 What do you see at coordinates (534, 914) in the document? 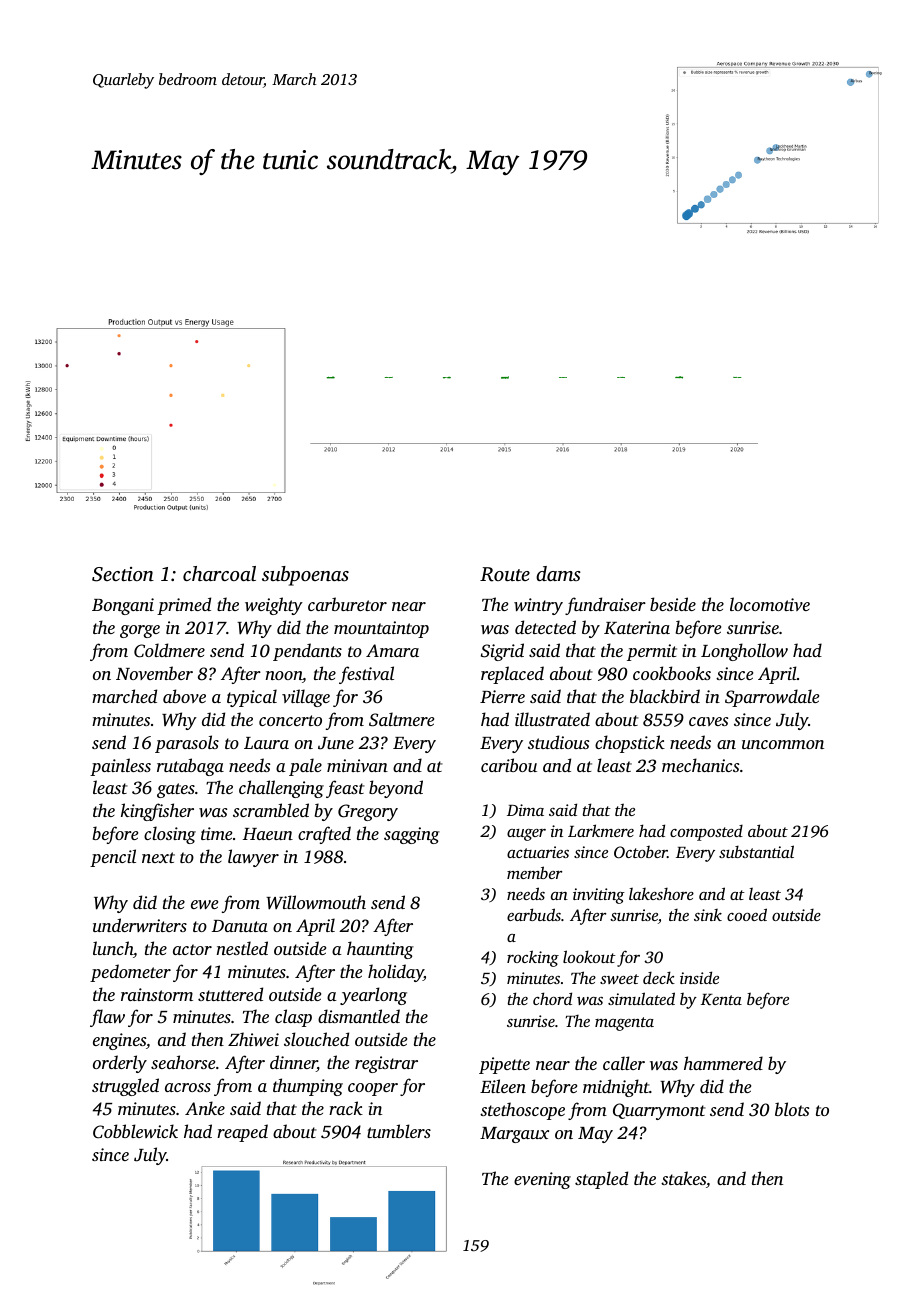
I see `earbuds` at bounding box center [534, 914].
